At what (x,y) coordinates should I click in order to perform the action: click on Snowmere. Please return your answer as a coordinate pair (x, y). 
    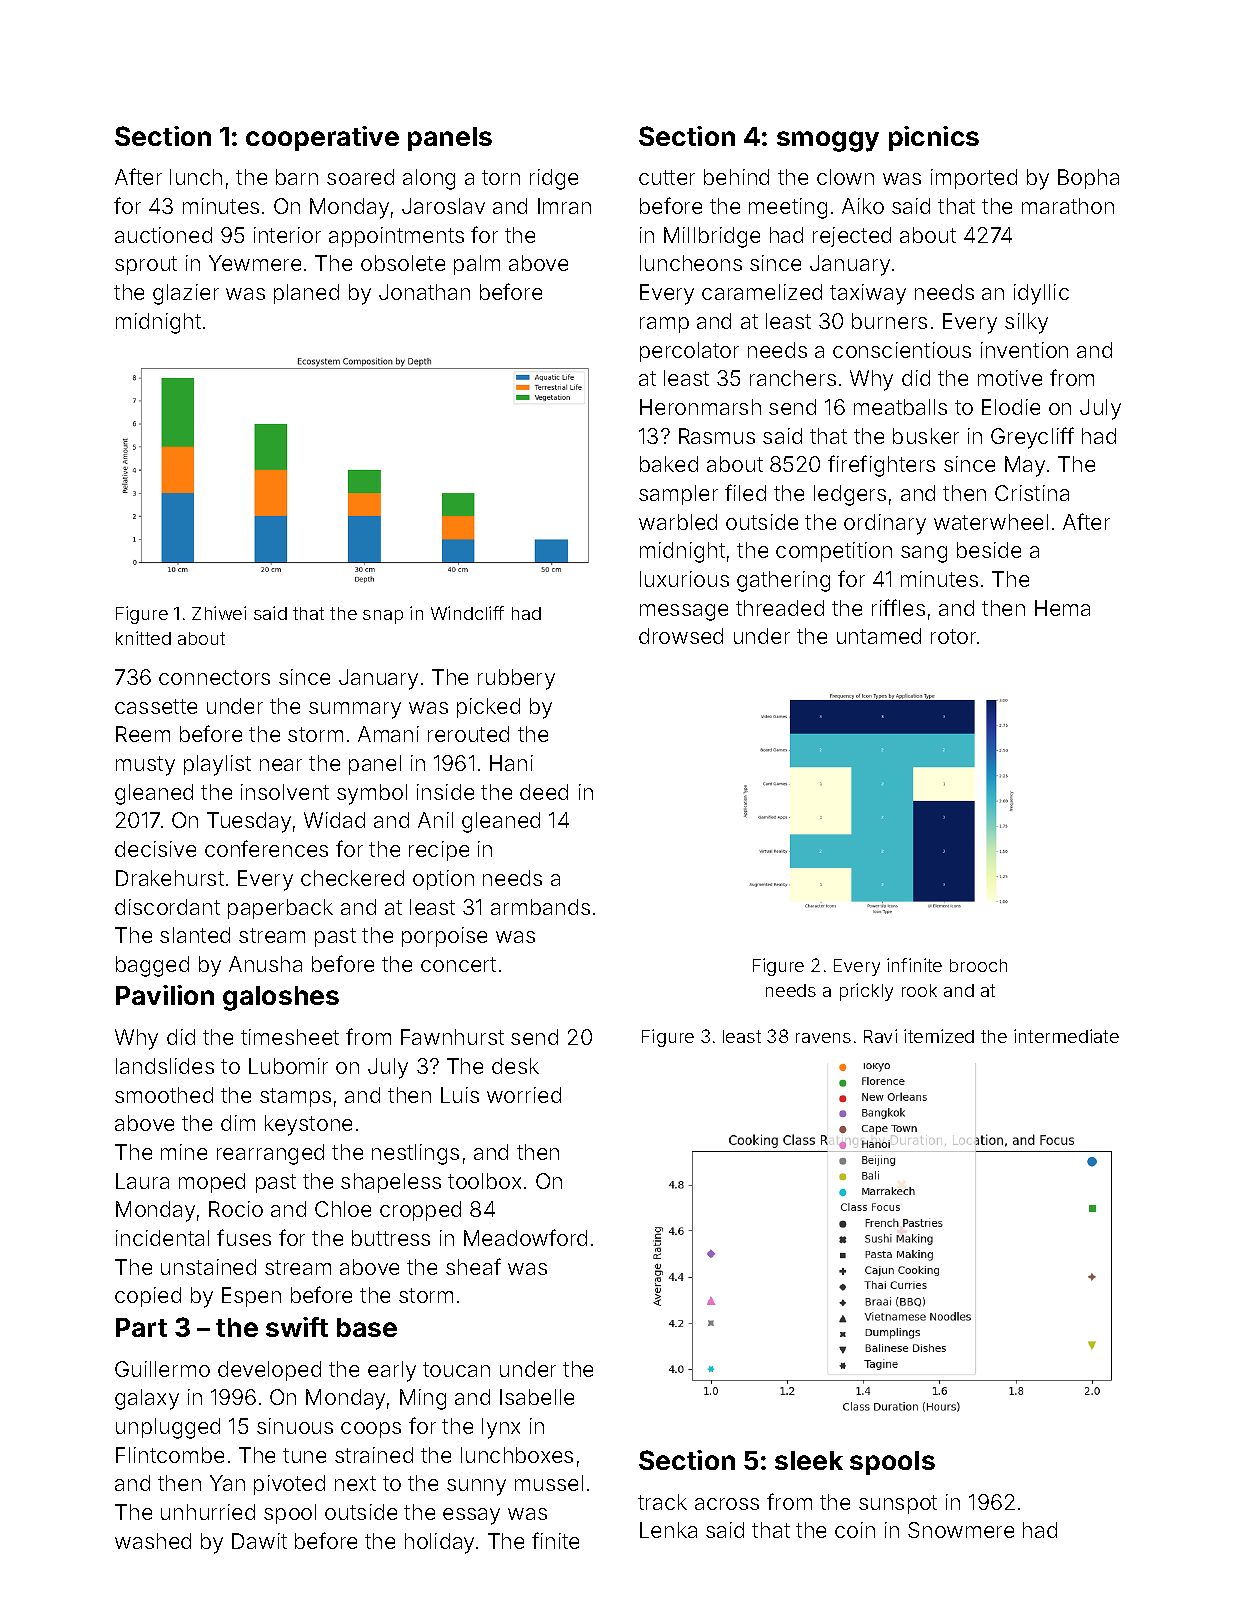
    Looking at the image, I should click on (961, 1530).
